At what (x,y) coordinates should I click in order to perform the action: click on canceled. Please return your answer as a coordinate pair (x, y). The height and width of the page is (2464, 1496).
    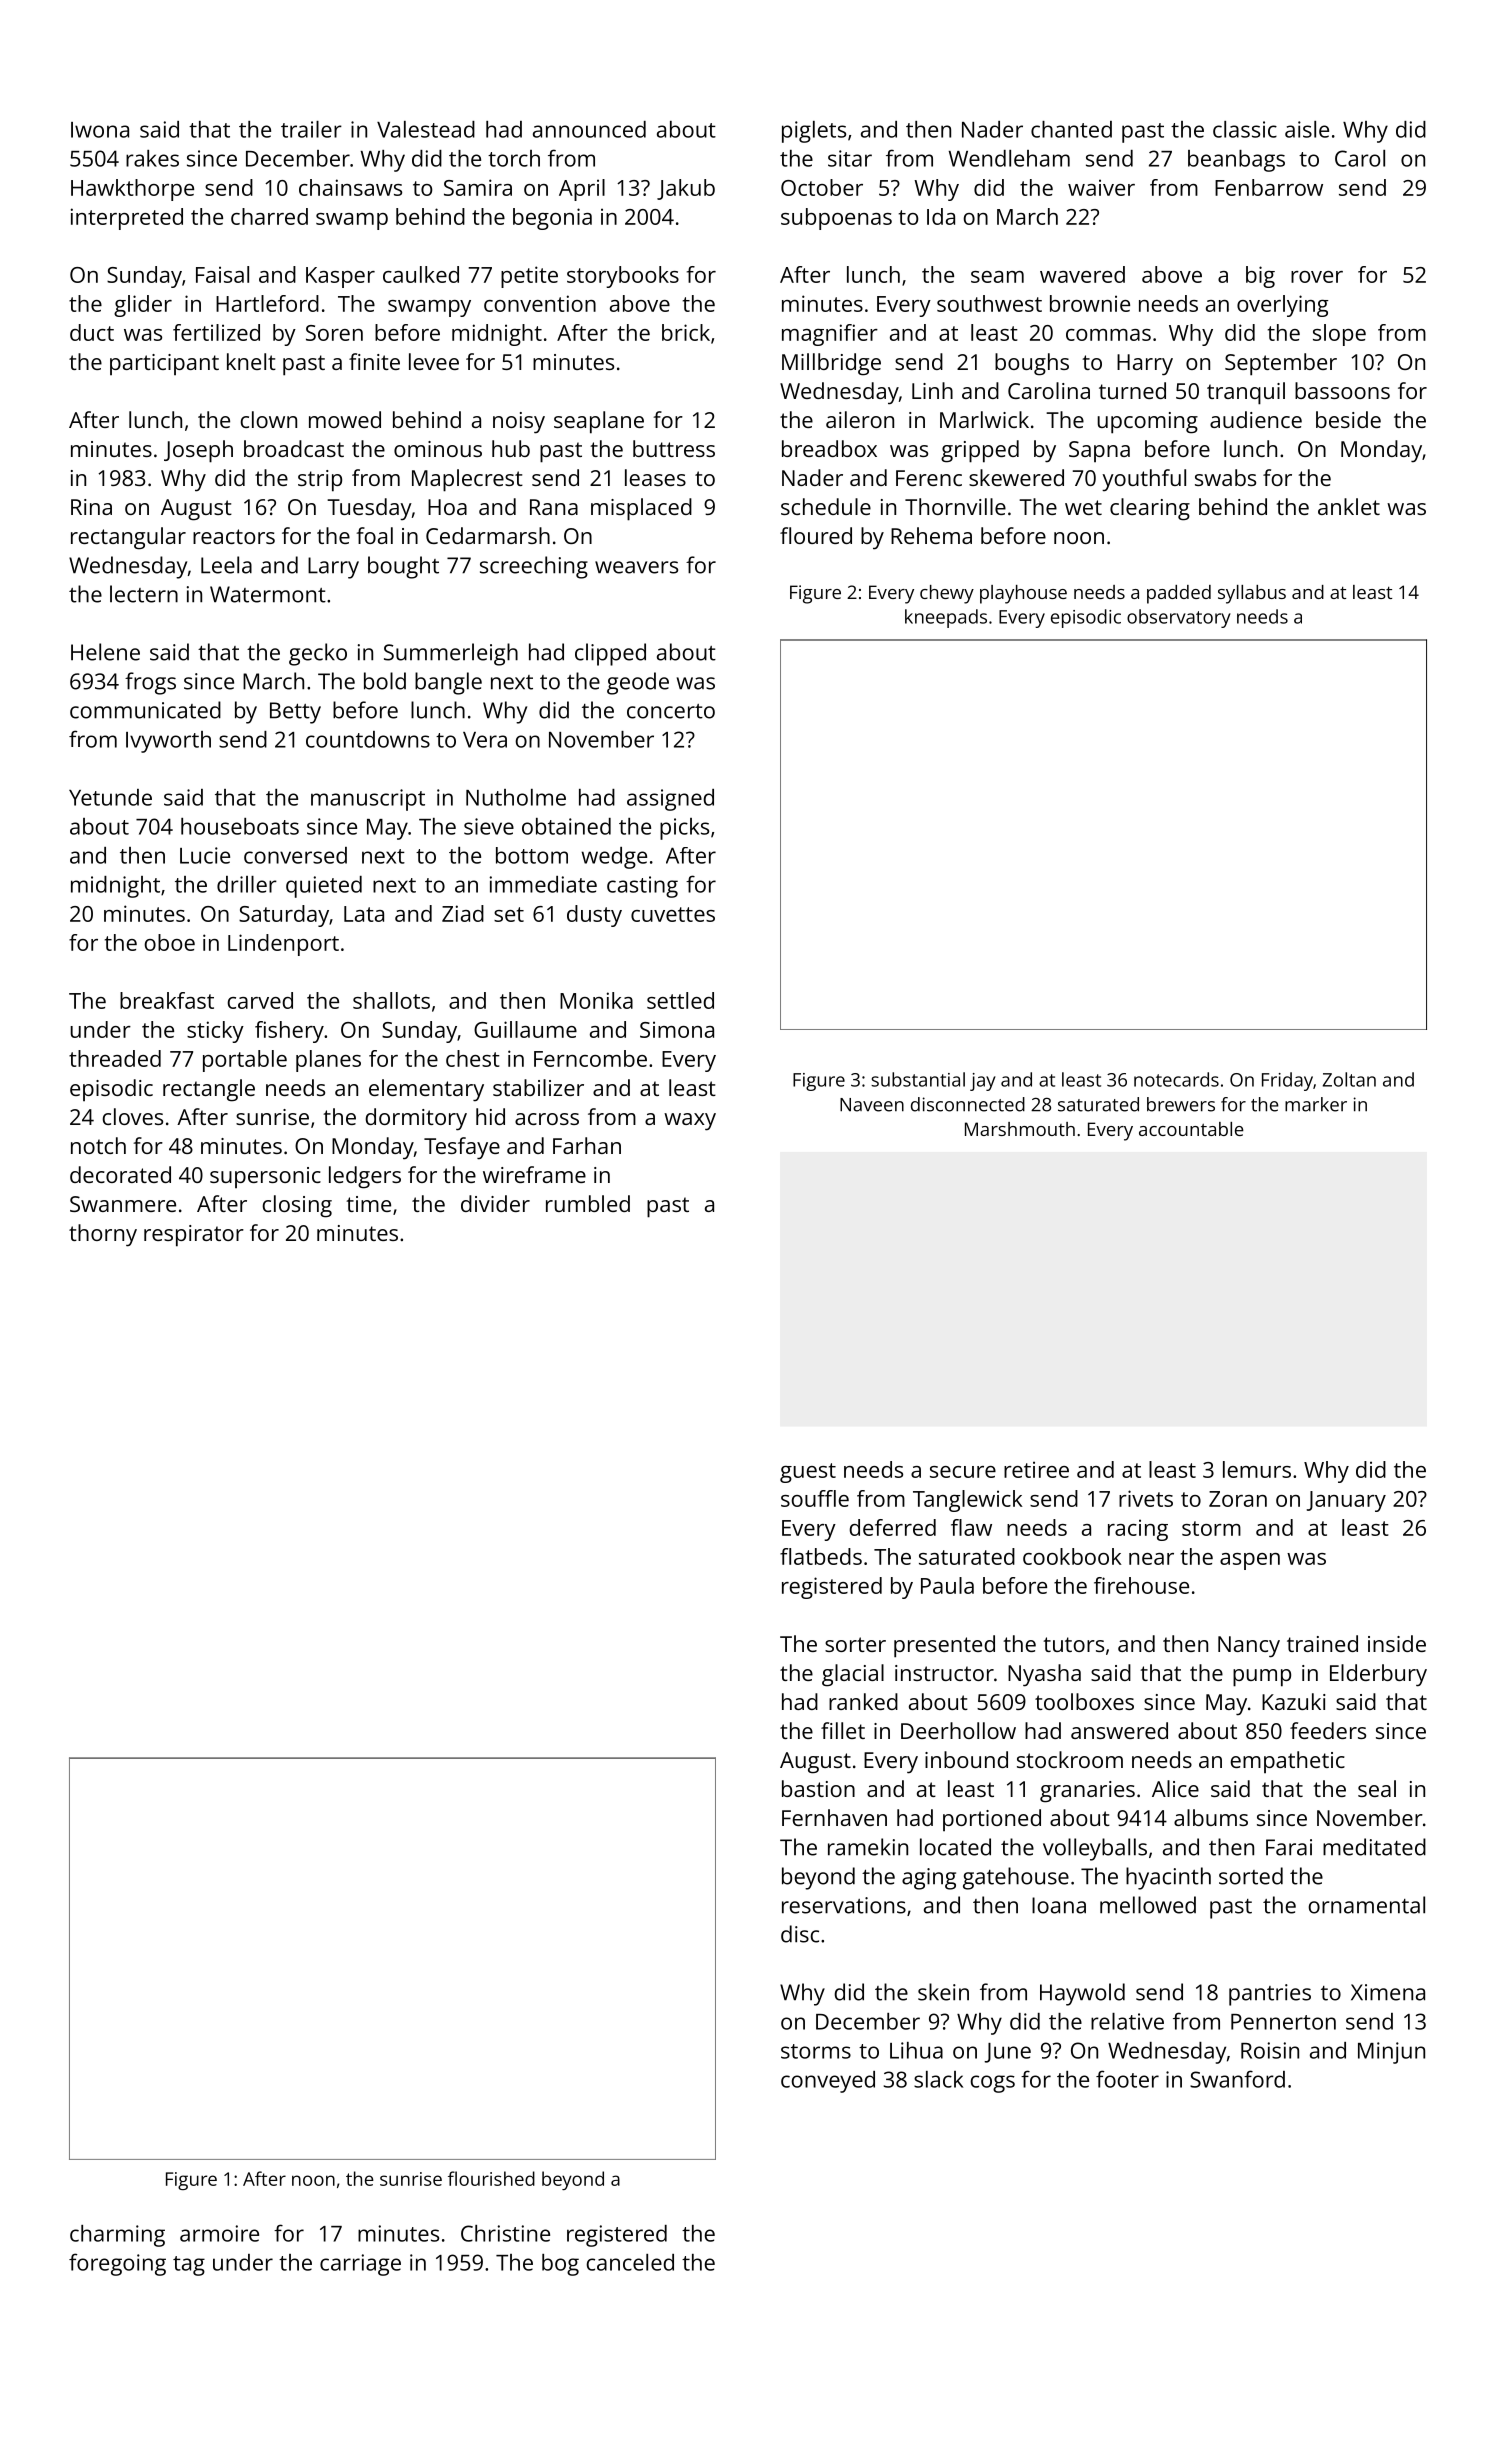
    Looking at the image, I should click on (630, 2262).
